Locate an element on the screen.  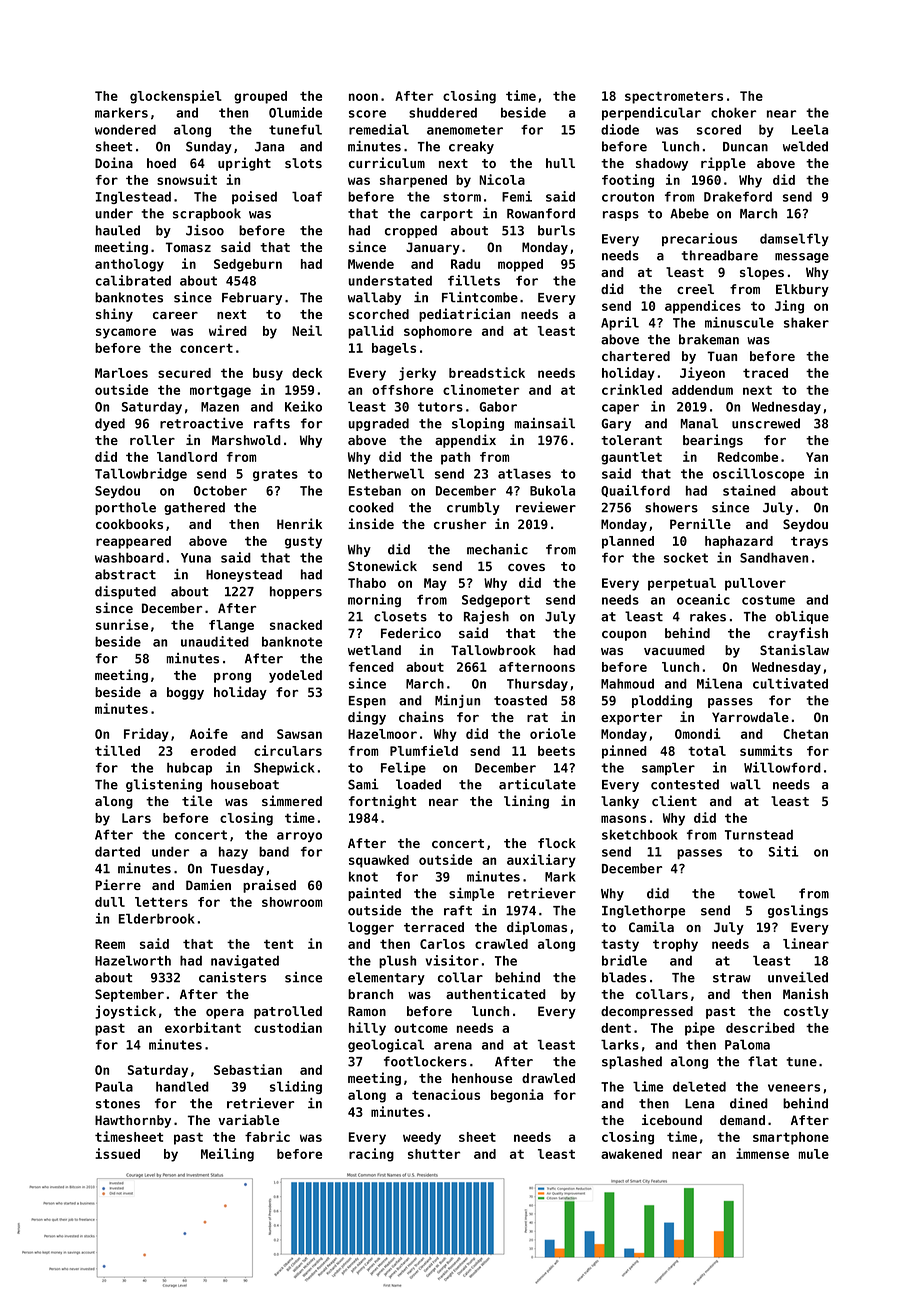
roller is located at coordinates (152, 440).
